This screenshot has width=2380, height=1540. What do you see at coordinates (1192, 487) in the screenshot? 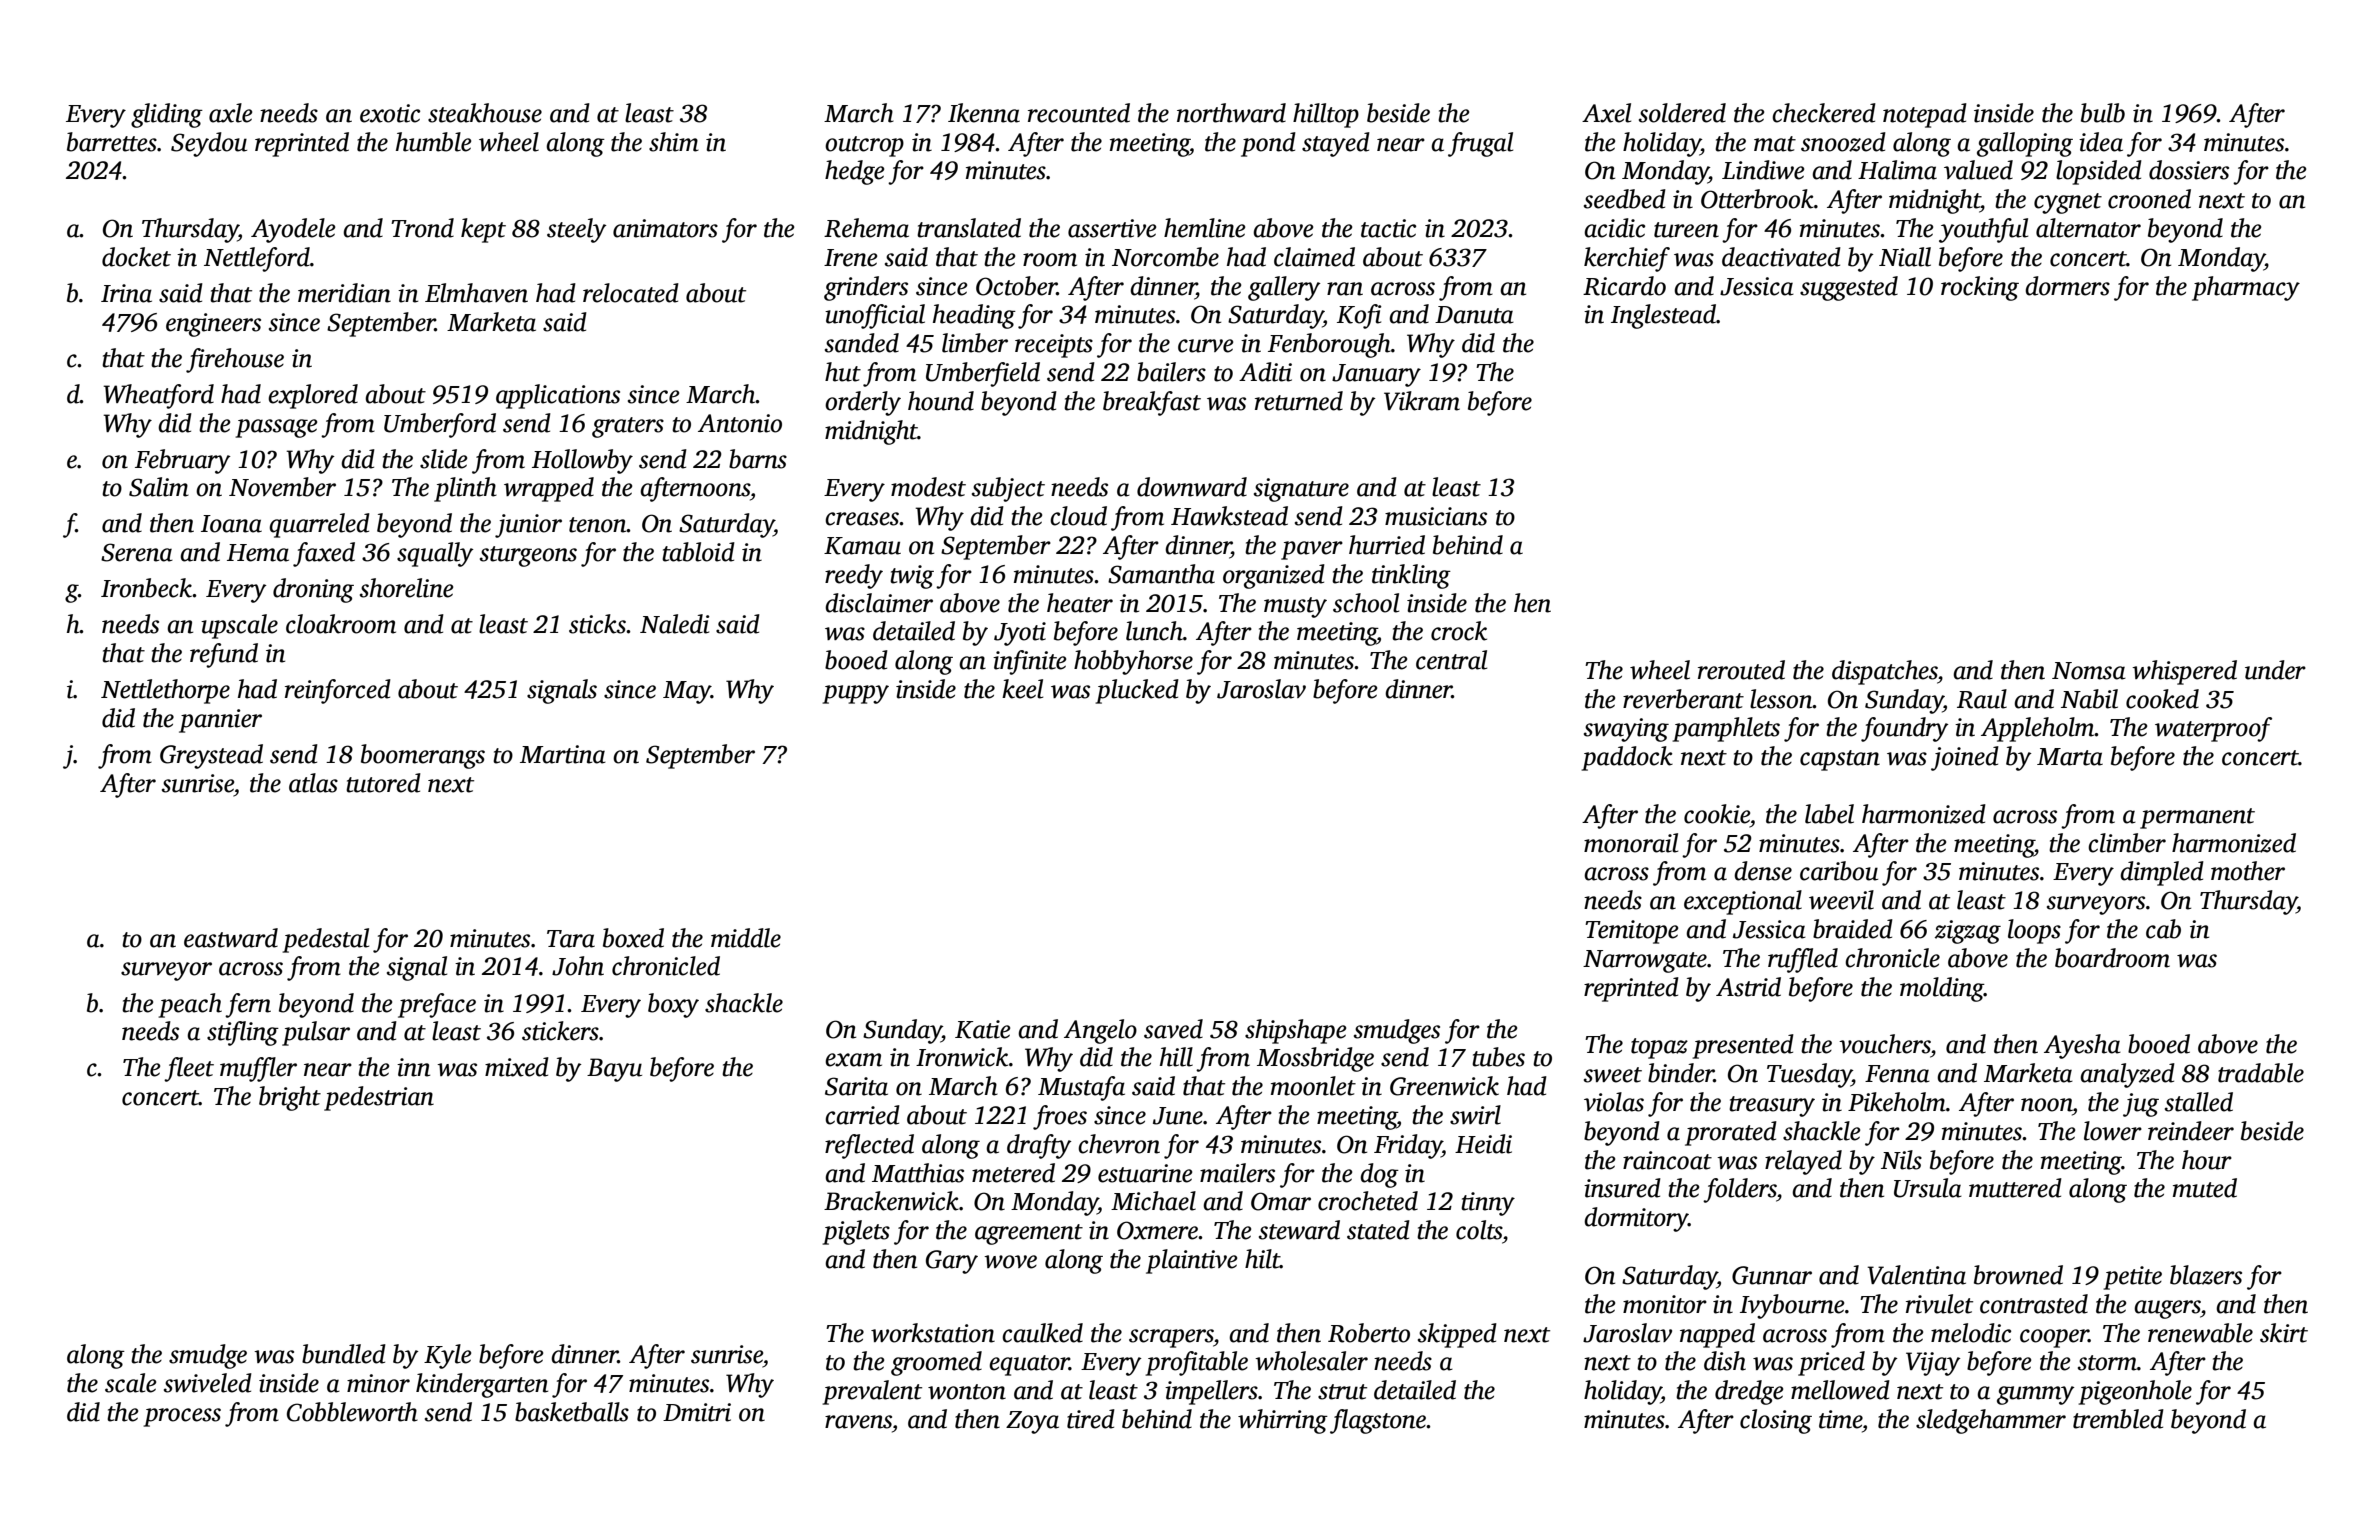
I see `downward` at bounding box center [1192, 487].
